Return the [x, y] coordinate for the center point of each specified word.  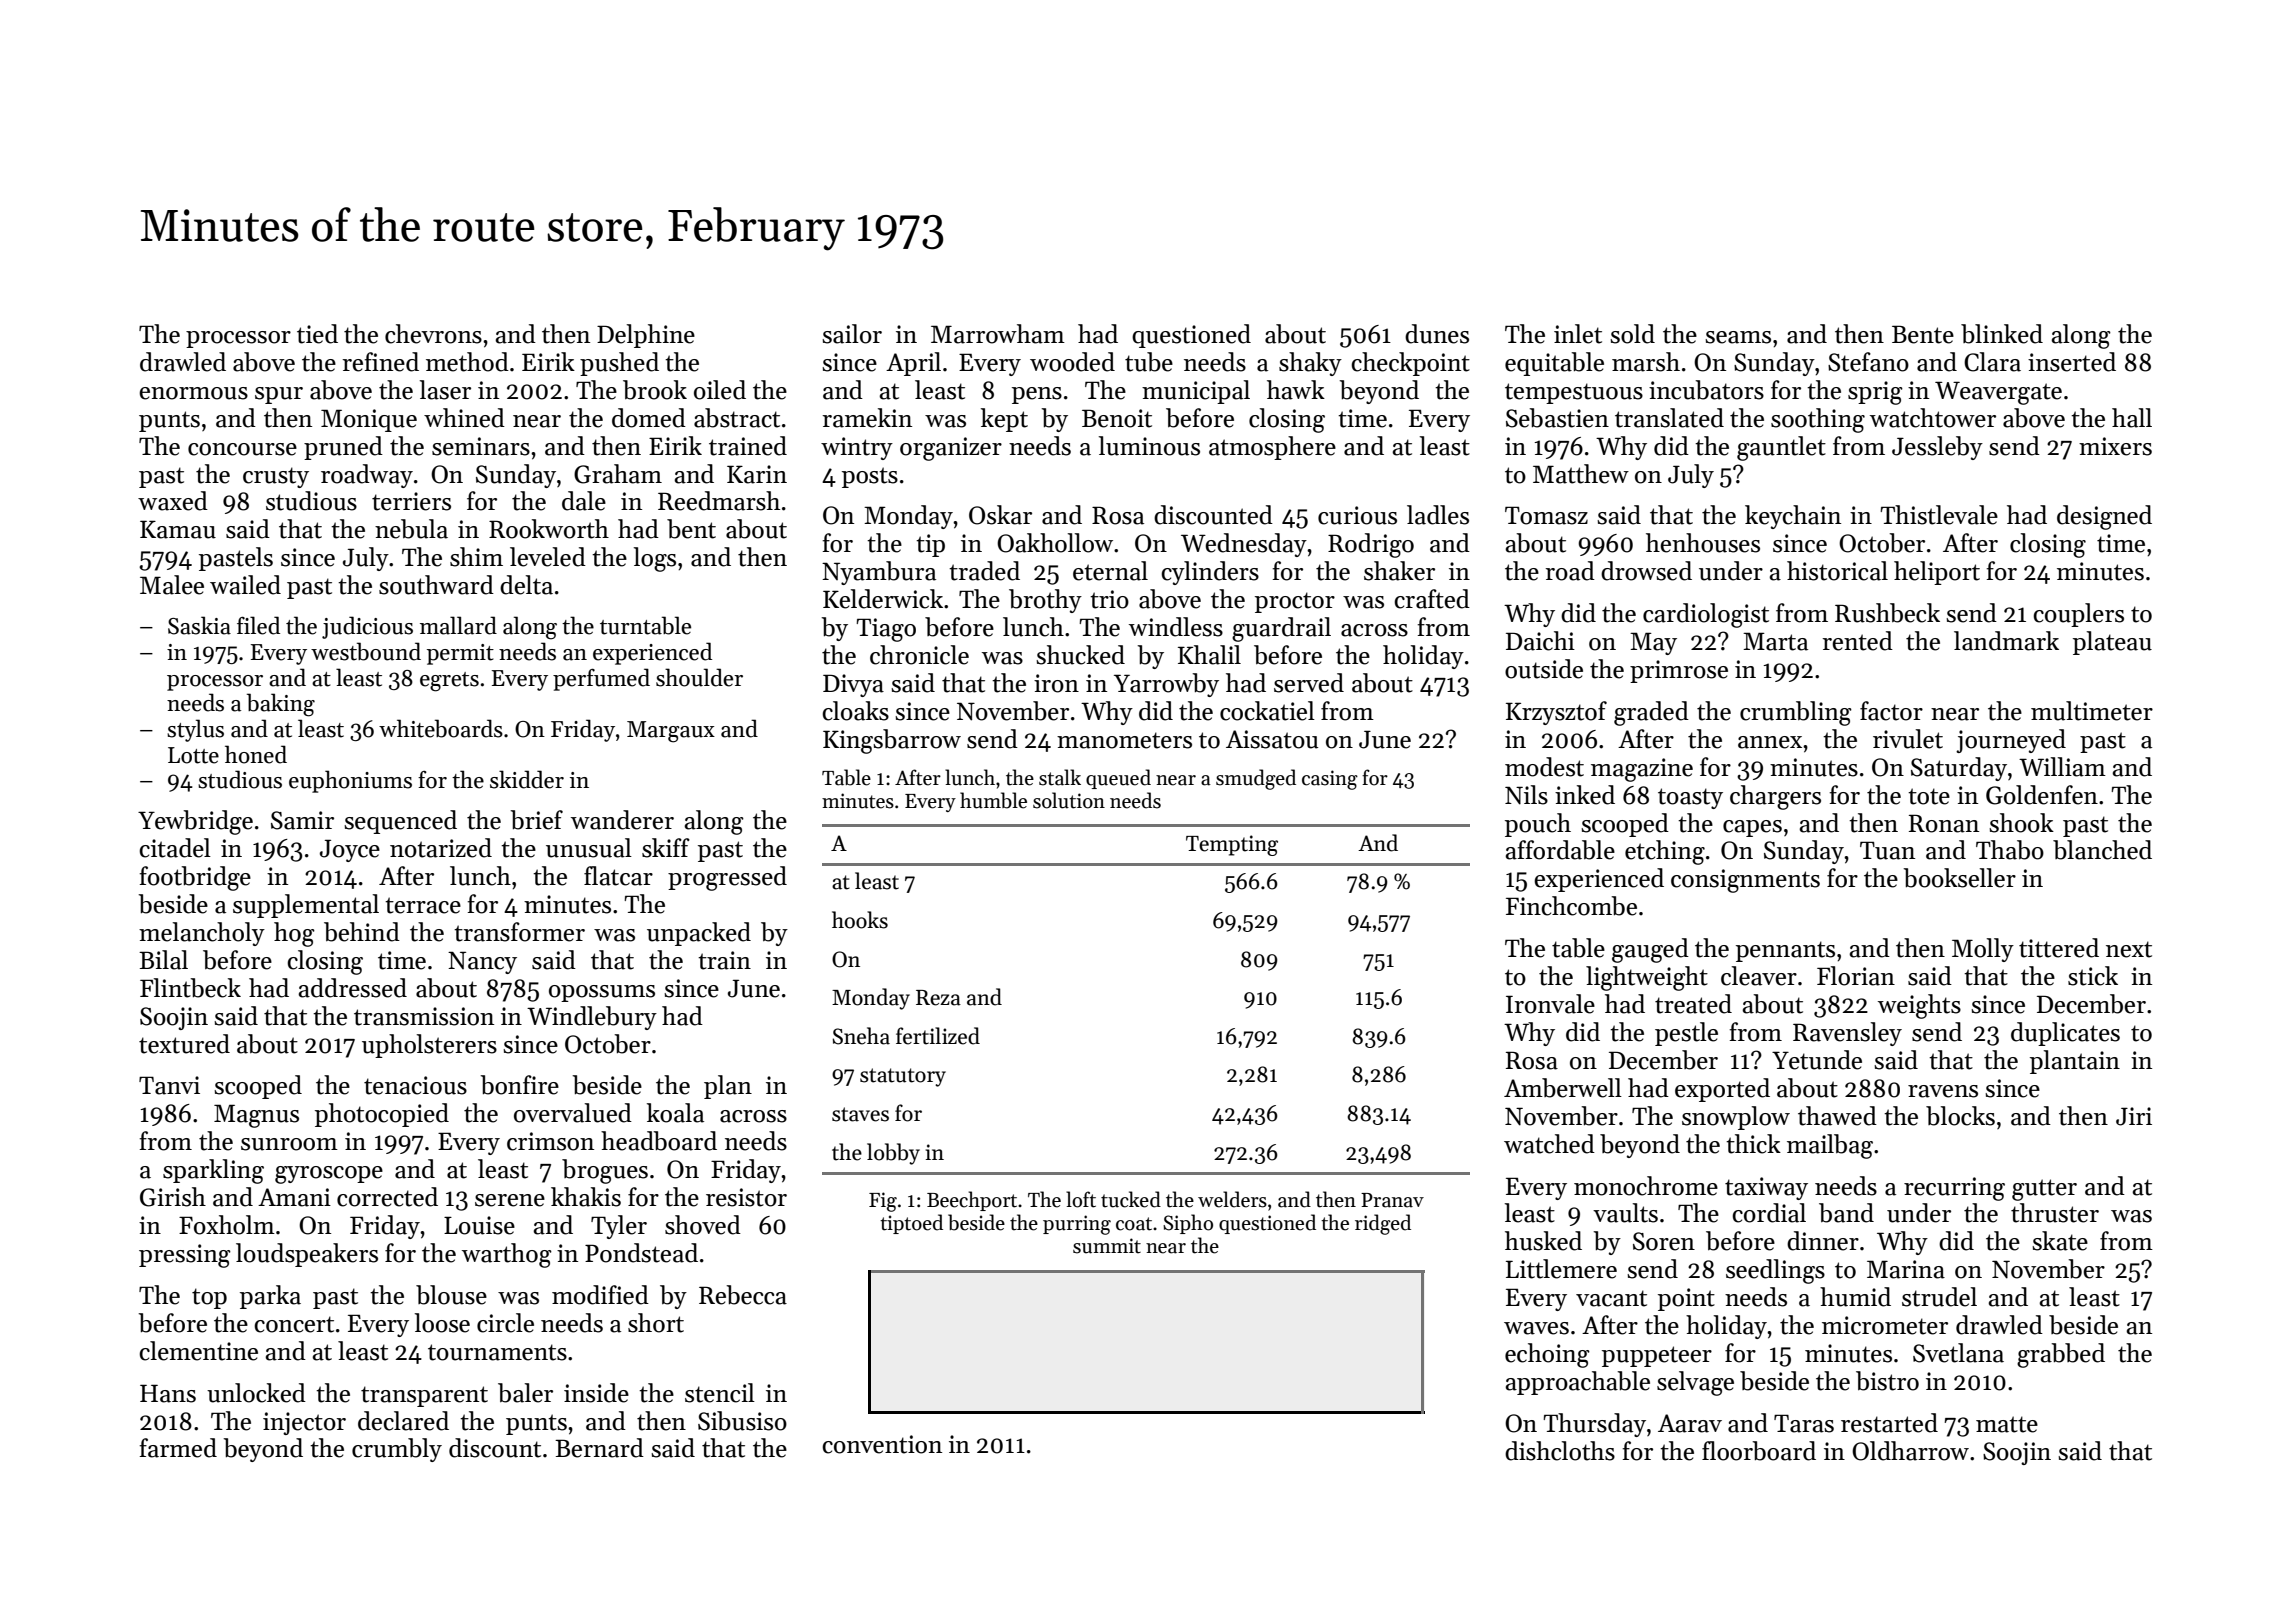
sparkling [213, 1171]
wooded [1072, 362]
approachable [1577, 1383]
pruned [343, 448]
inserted [2072, 362]
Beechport [972, 1201]
